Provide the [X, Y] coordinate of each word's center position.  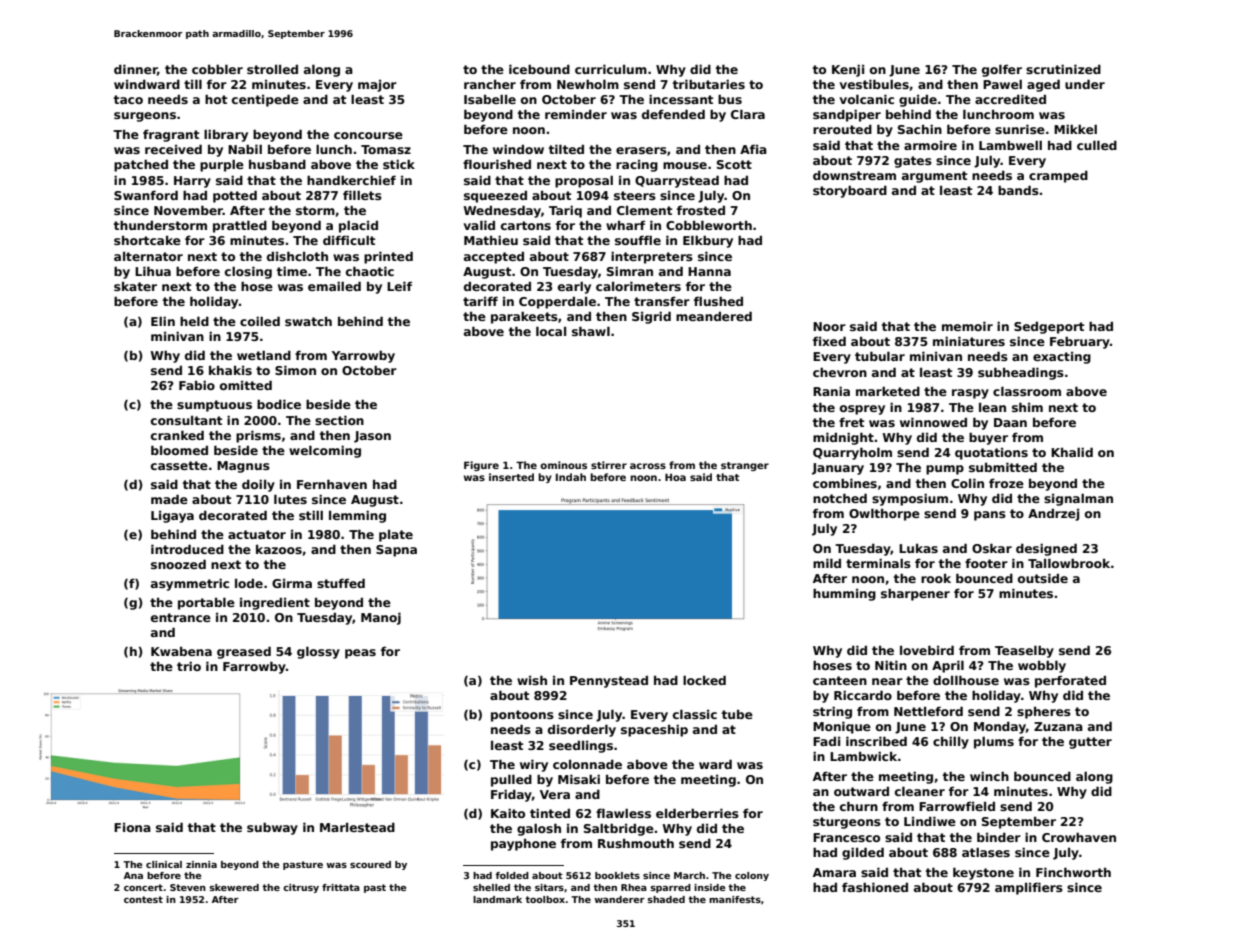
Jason [372, 437]
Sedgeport [1049, 327]
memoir [967, 326]
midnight [843, 438]
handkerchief [351, 180]
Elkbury [708, 241]
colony [752, 876]
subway [272, 828]
